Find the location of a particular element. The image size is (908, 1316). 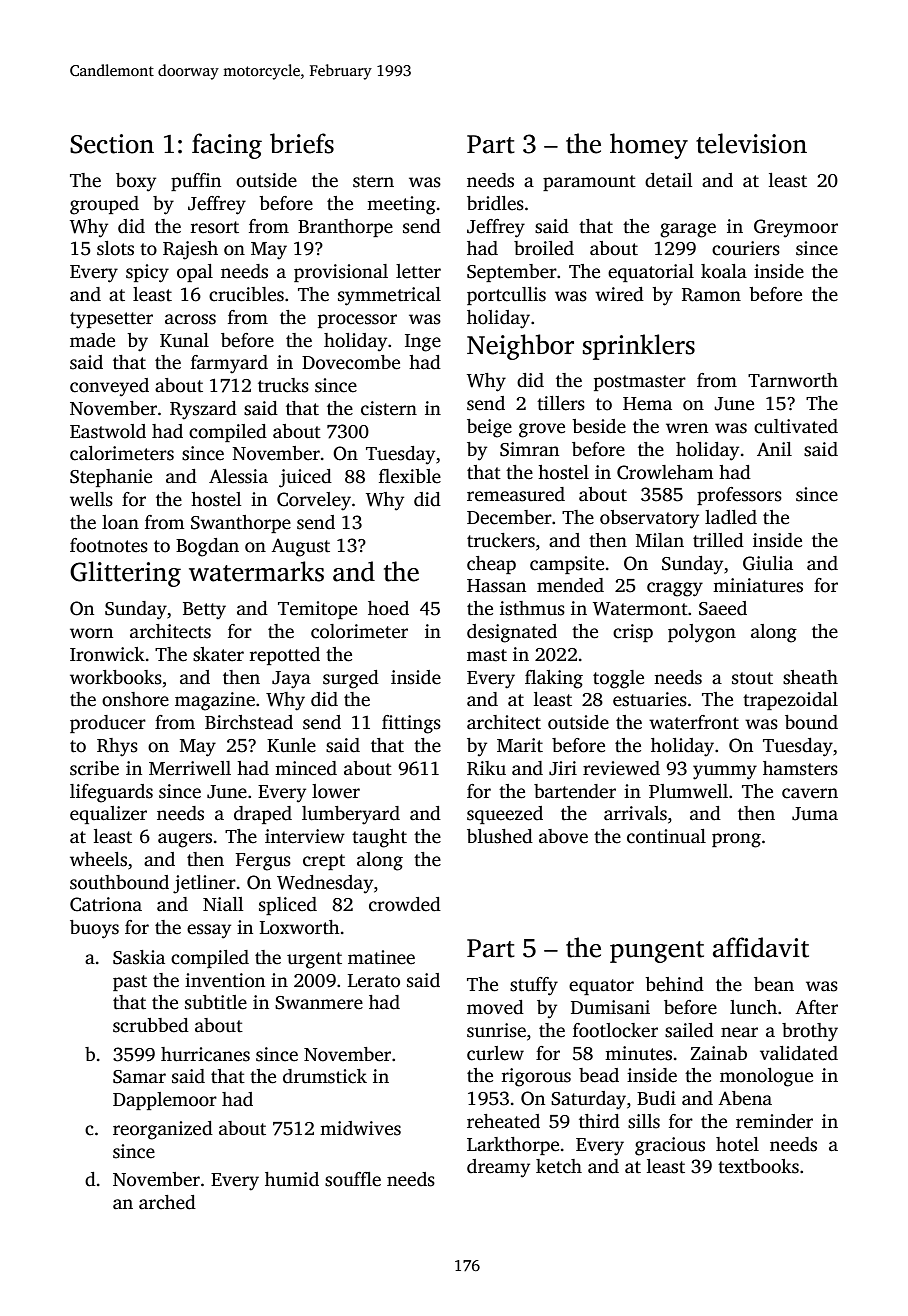

craggy is located at coordinates (675, 589).
